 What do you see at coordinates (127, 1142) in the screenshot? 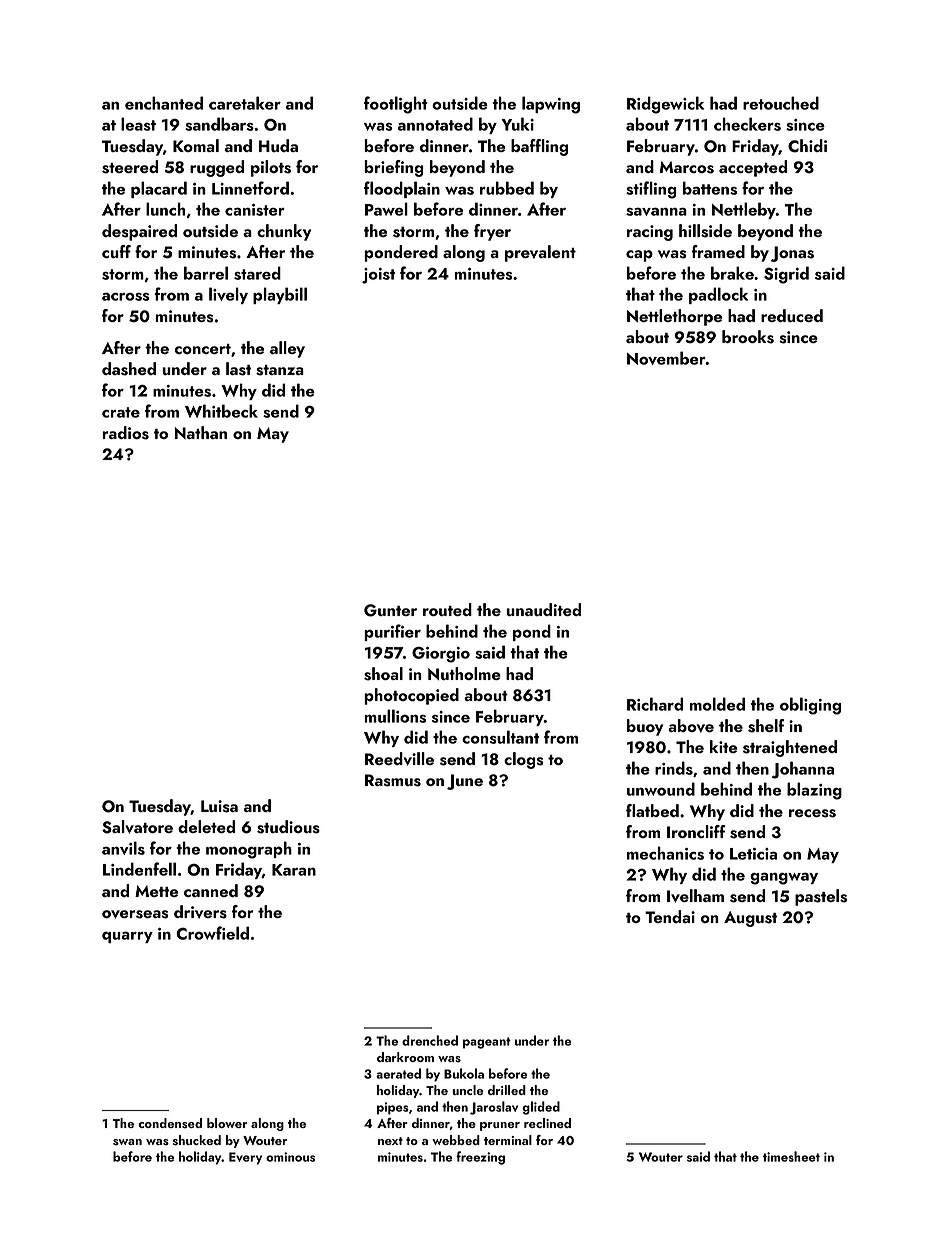
I see `swan` at bounding box center [127, 1142].
